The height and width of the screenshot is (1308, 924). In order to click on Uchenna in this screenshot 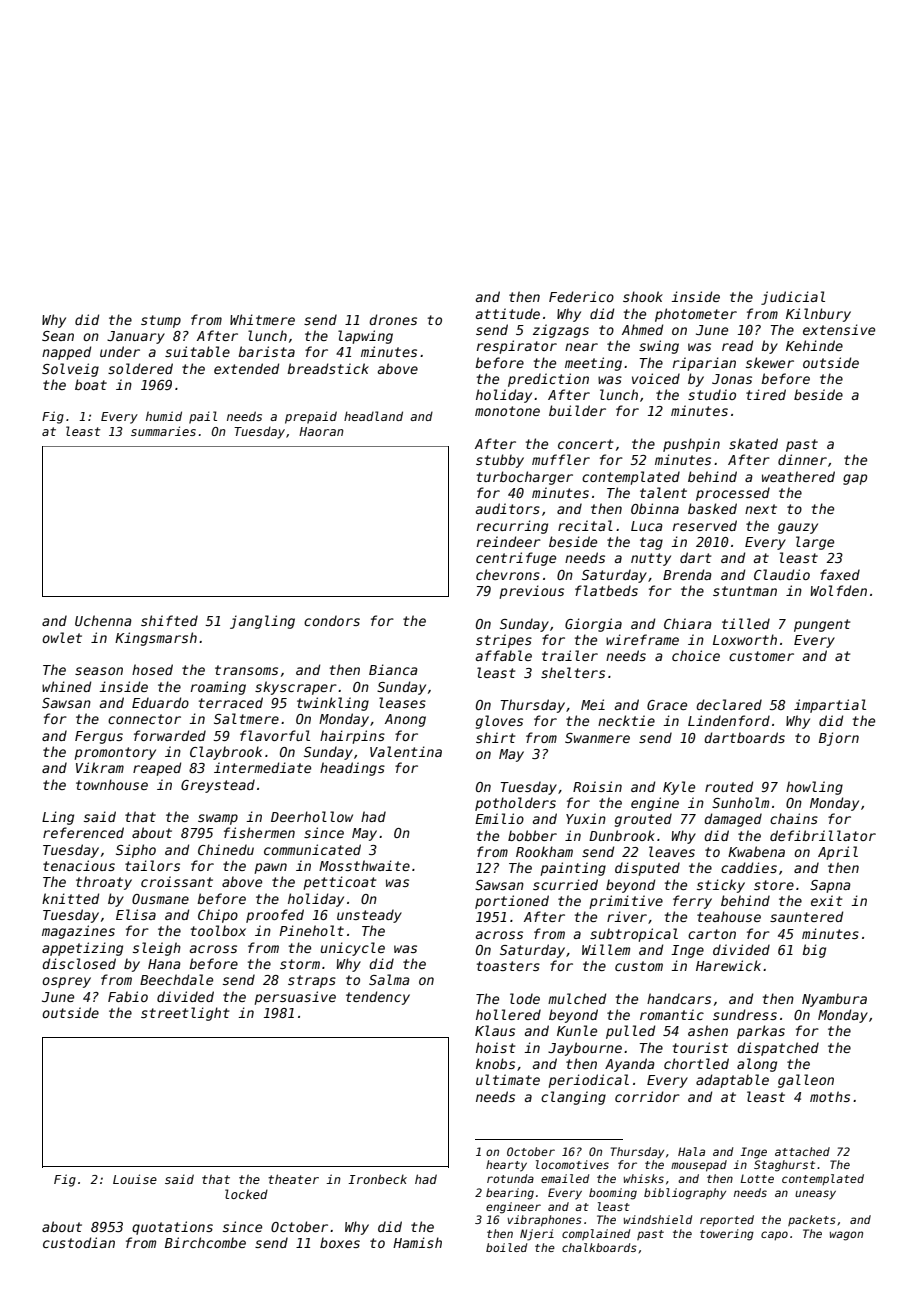, I will do `click(103, 620)`.
